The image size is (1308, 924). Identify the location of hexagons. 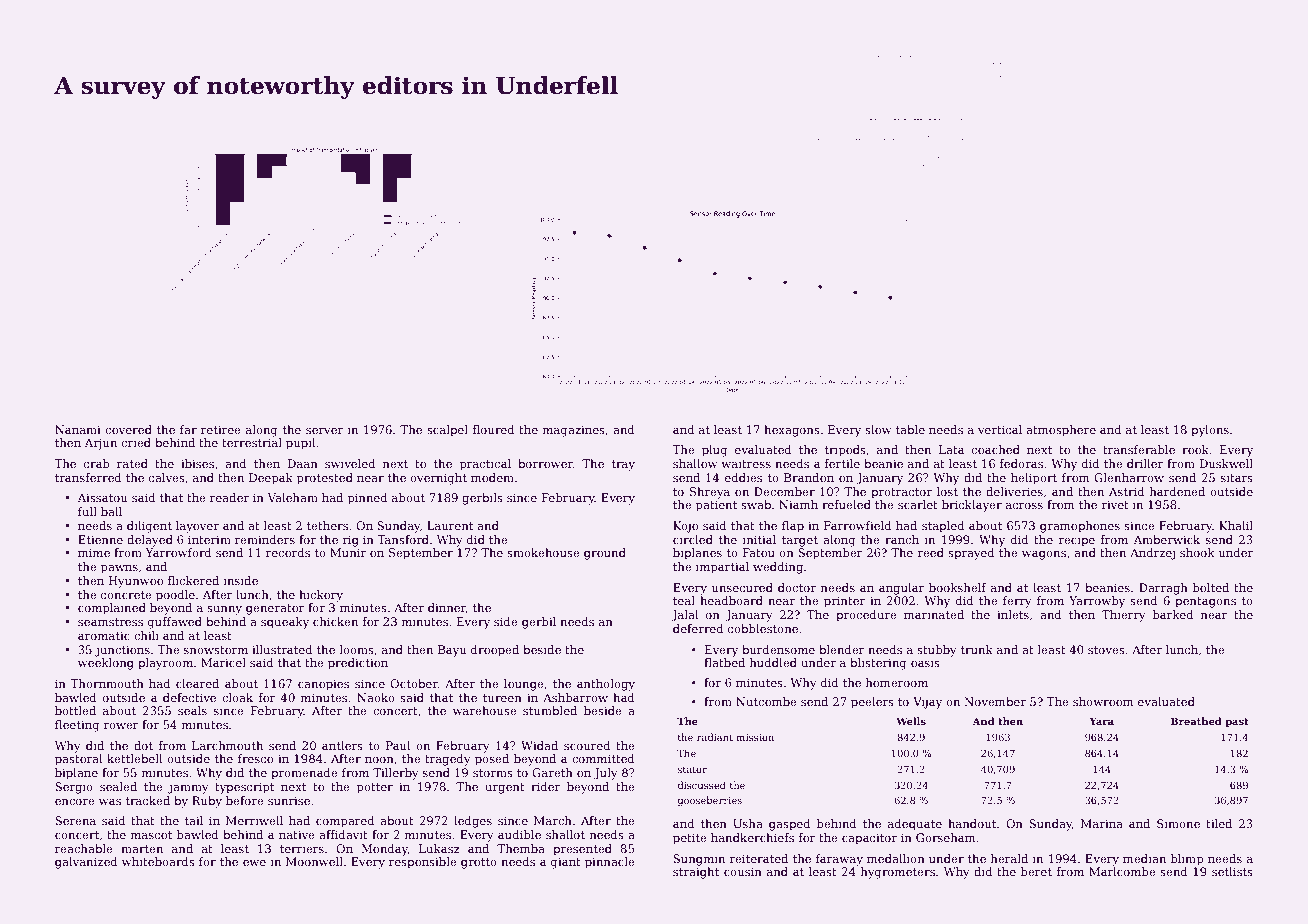
(792, 431).
